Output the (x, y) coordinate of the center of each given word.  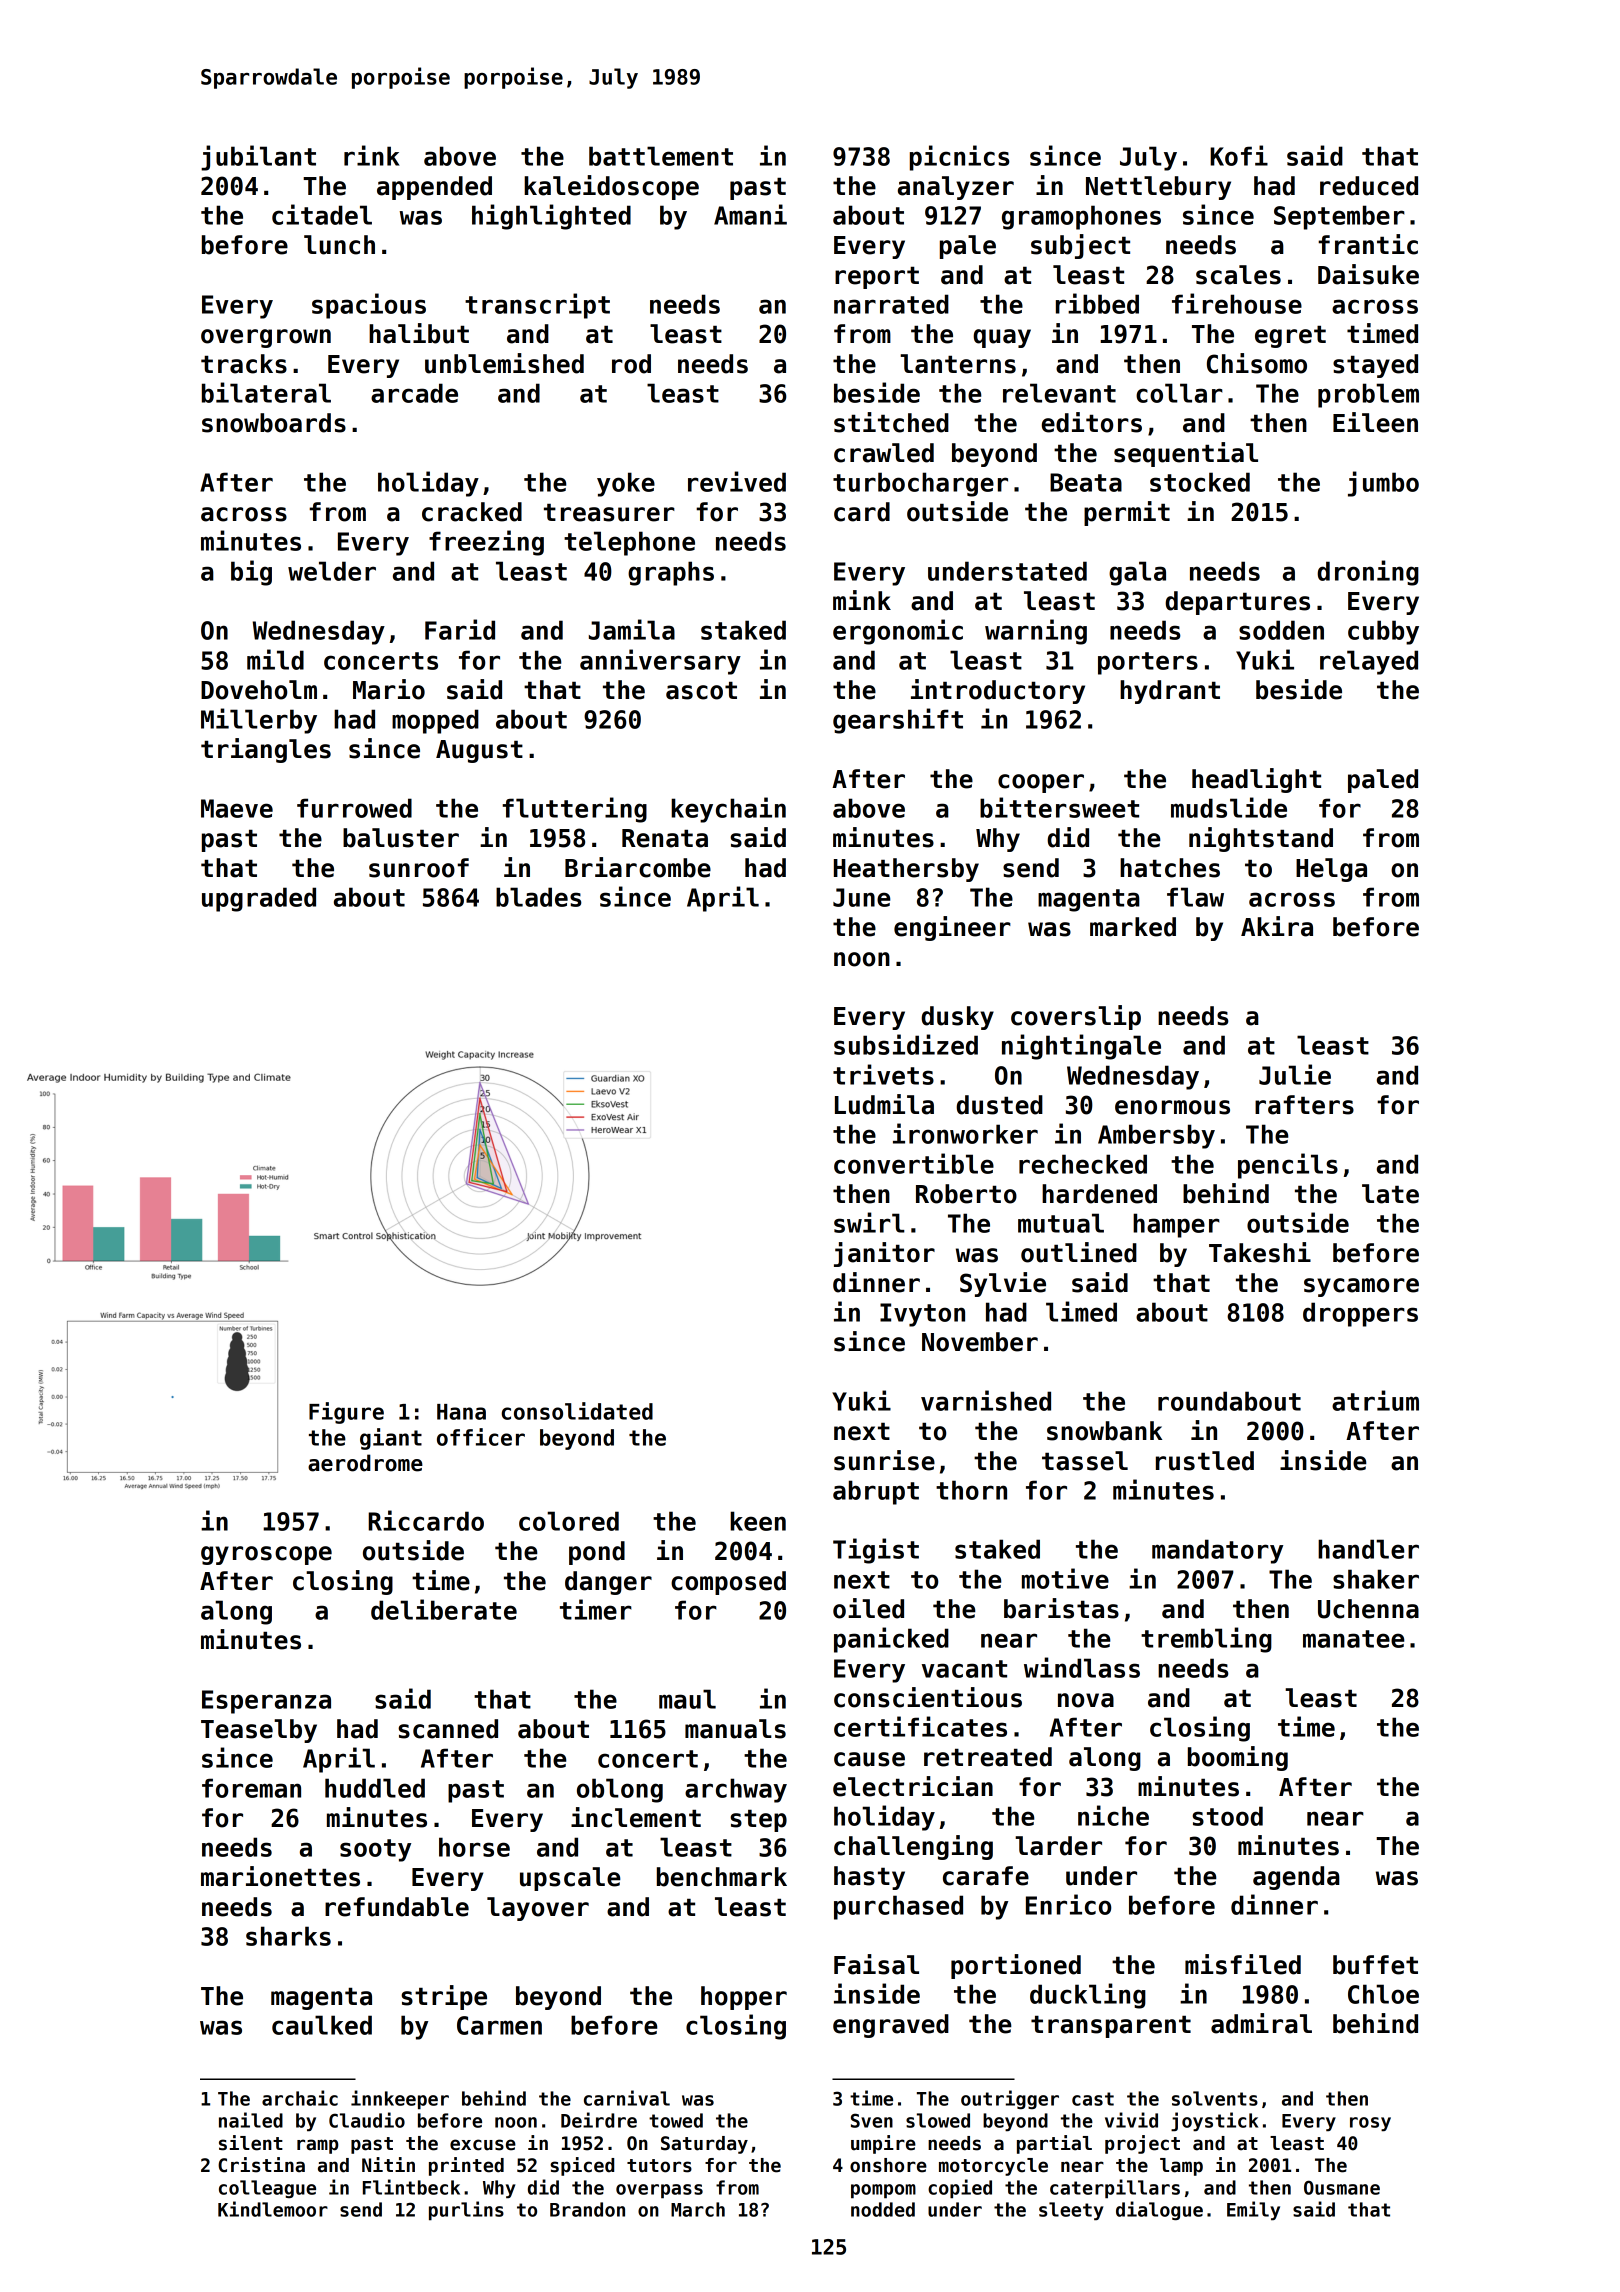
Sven (872, 2120)
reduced (1369, 186)
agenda (1296, 1878)
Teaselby (259, 1731)
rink (372, 155)
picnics (960, 158)
